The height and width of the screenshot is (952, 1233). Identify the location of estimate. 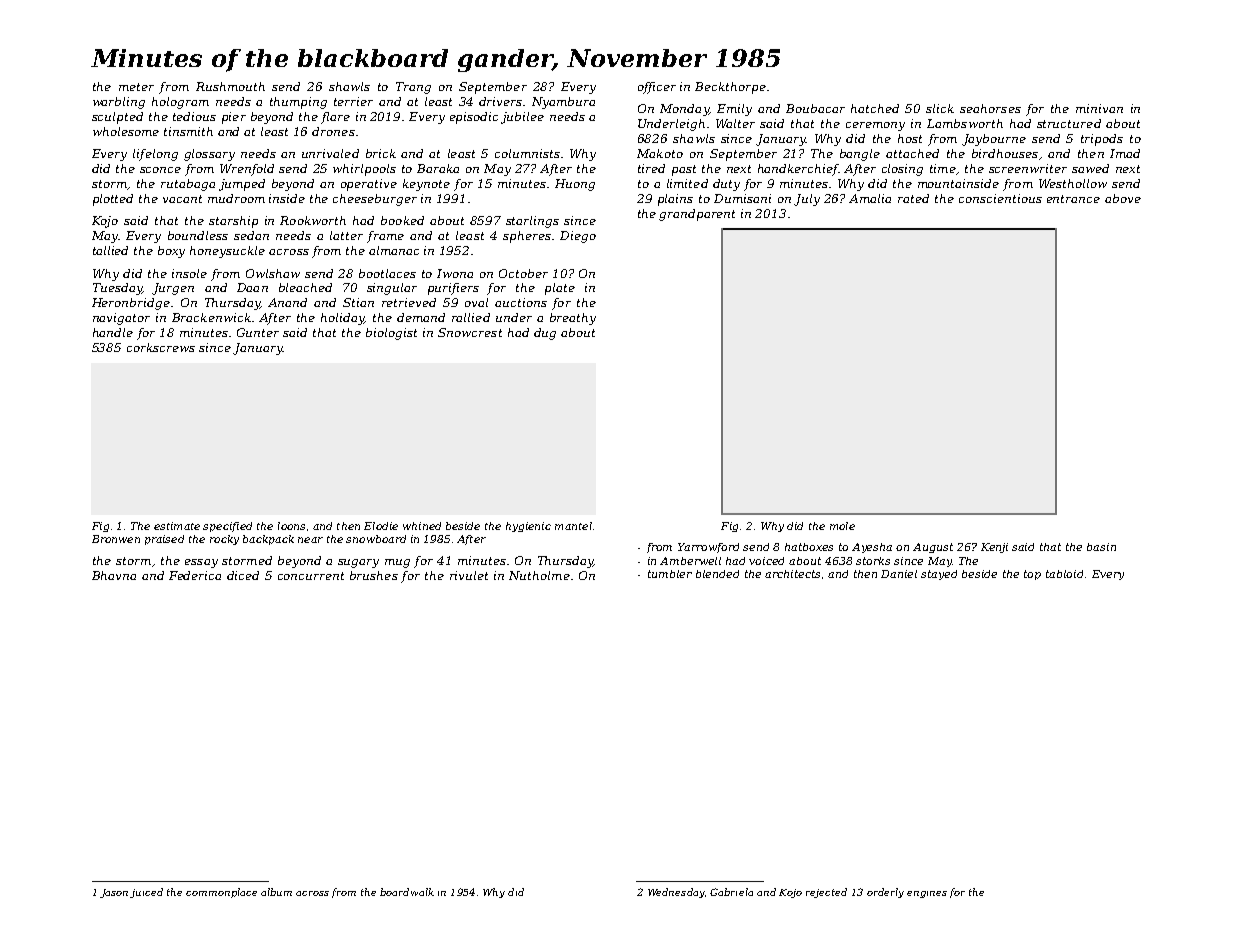
(177, 526).
